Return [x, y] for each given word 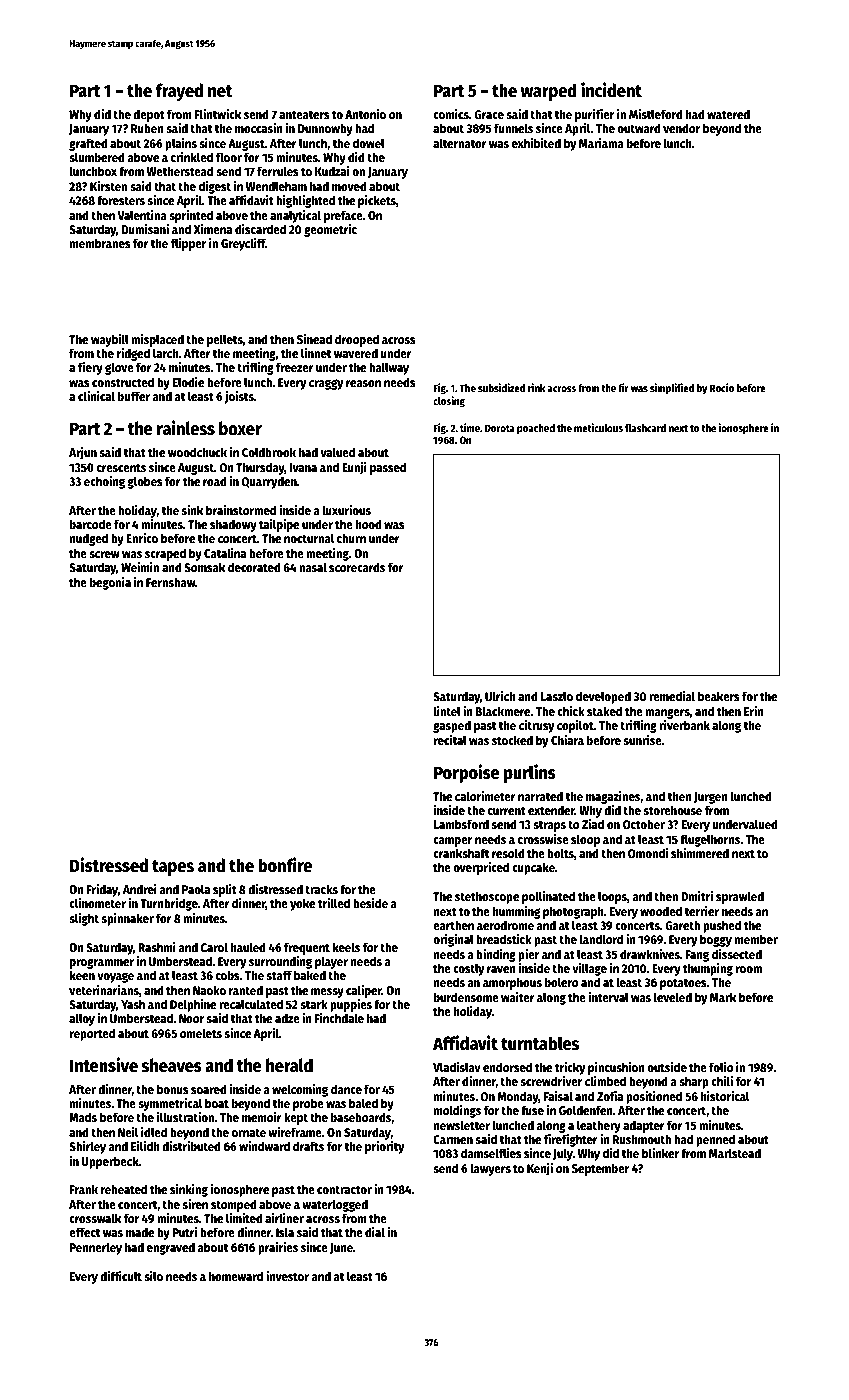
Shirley [87, 1147]
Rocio [722, 387]
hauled [248, 947]
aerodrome [505, 925]
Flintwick [218, 114]
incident [611, 90]
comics [451, 114]
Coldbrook [269, 452]
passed [388, 468]
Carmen [453, 1139]
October [644, 824]
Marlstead [735, 1153]
